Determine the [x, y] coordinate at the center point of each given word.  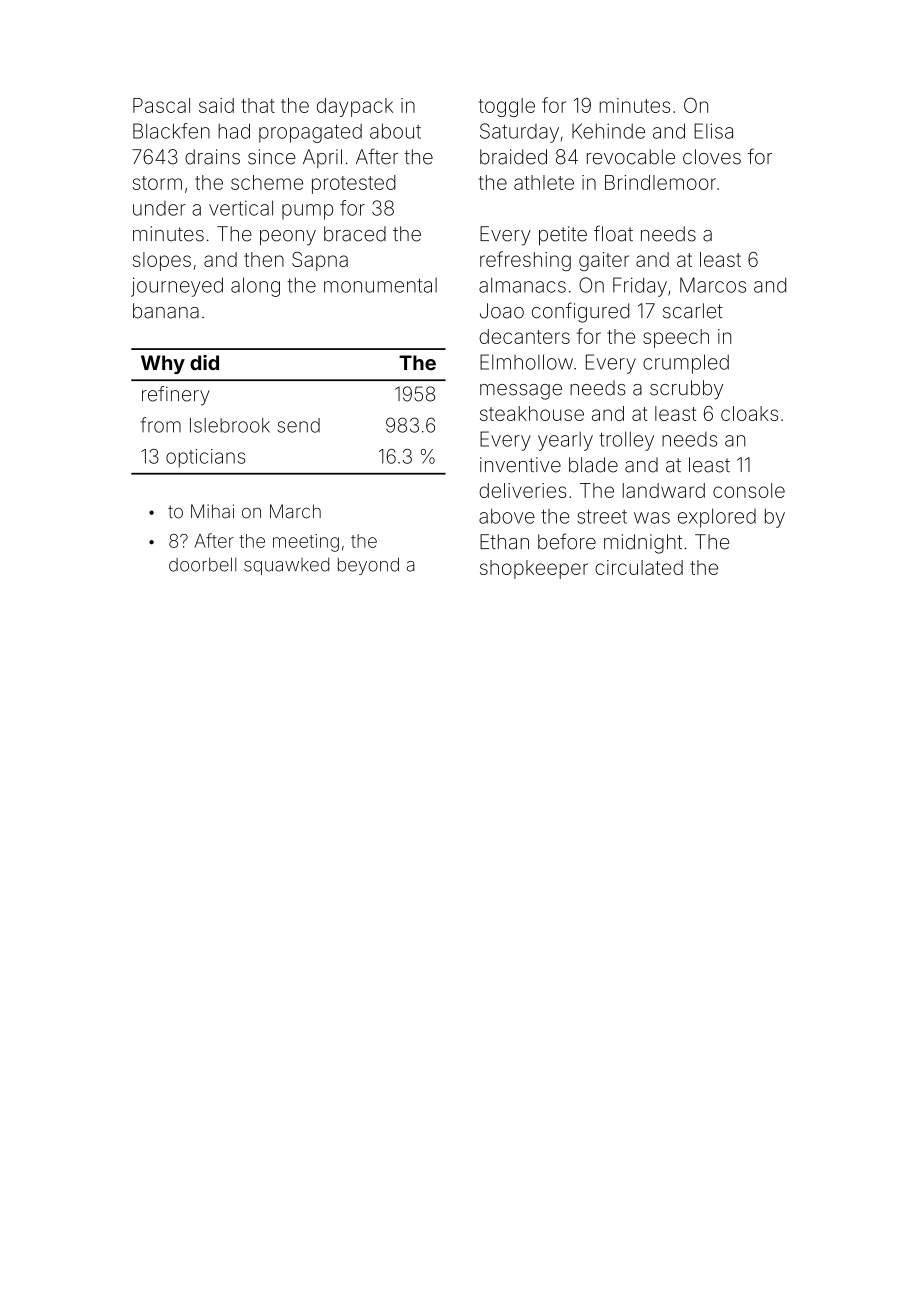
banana [166, 311]
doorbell [202, 564]
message [521, 392]
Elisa [713, 131]
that [258, 105]
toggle [507, 107]
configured [580, 312]
